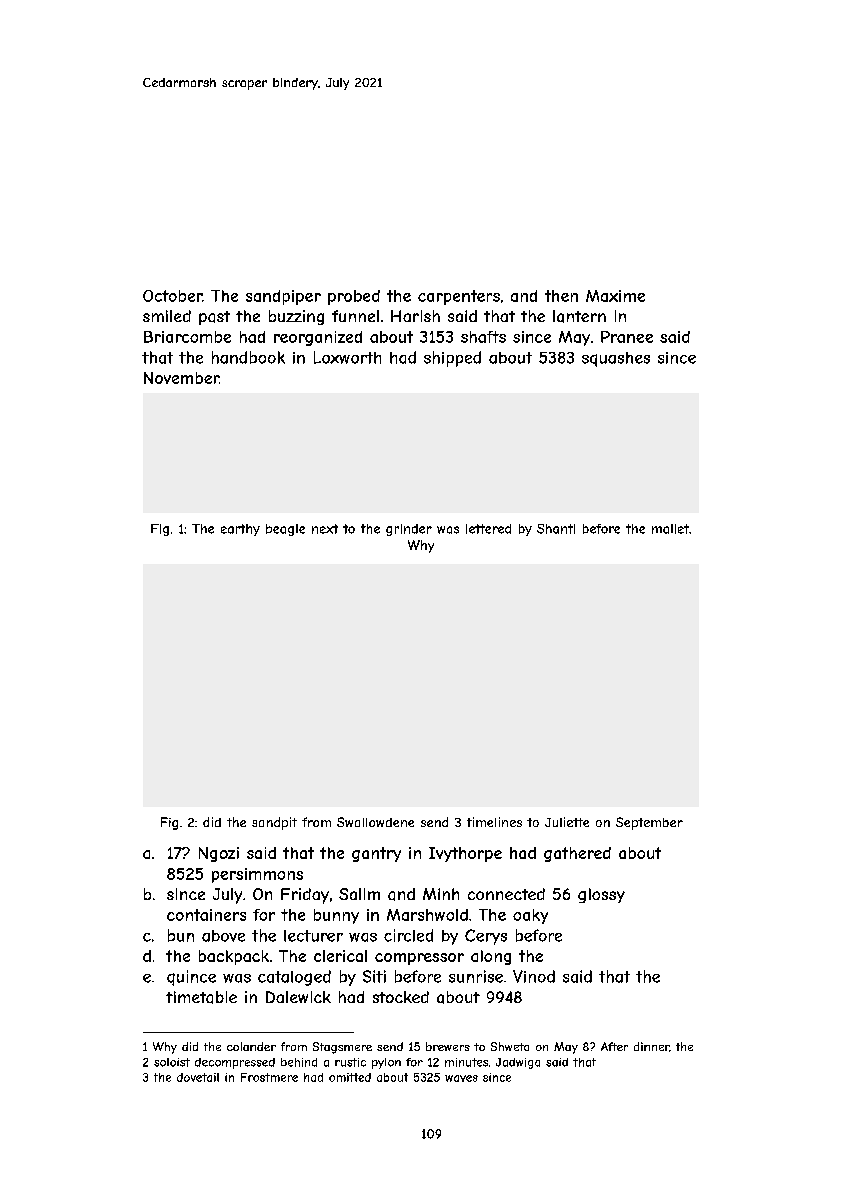  What do you see at coordinates (488, 529) in the page?
I see `lettered` at bounding box center [488, 529].
